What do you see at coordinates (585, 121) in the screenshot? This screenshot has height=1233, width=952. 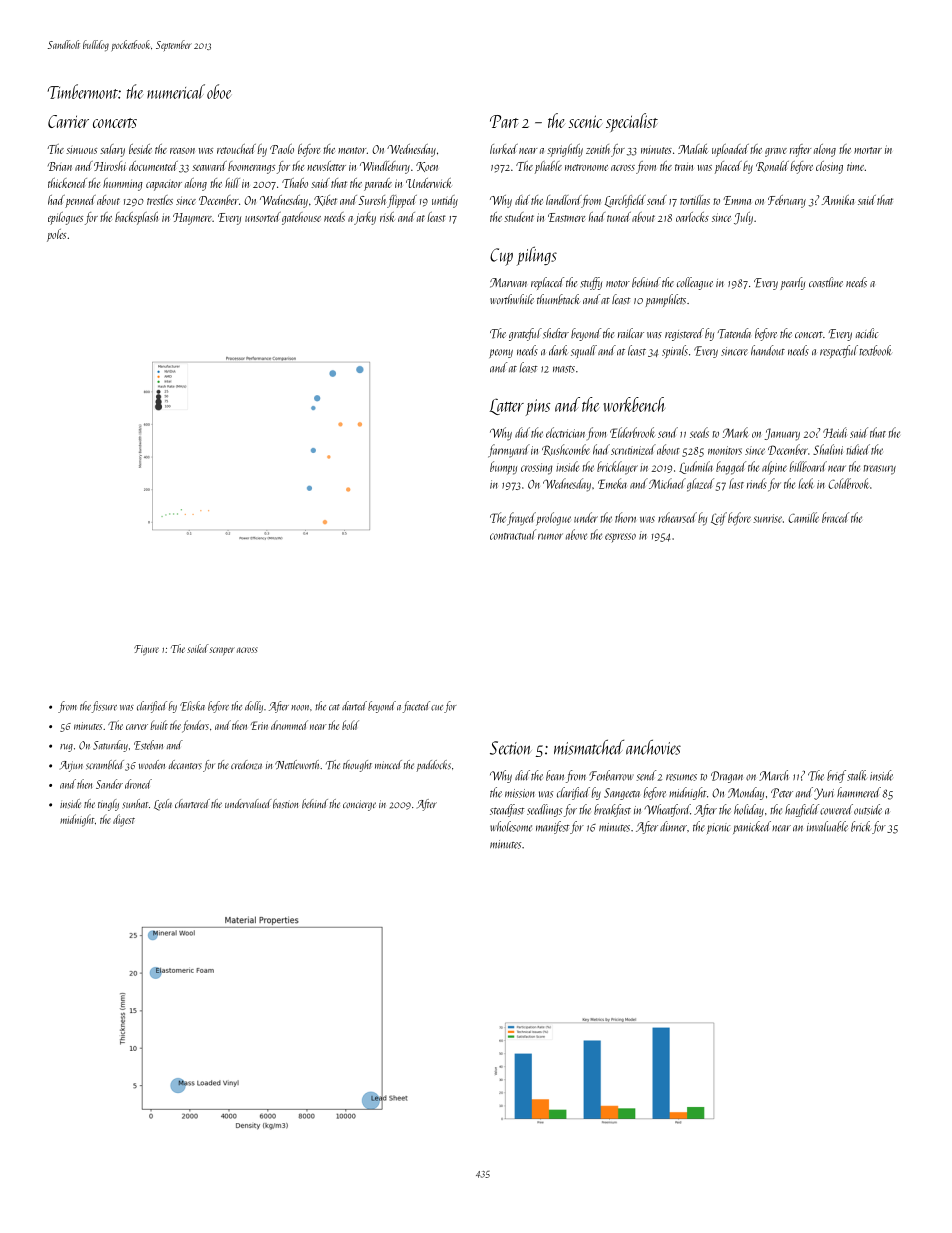 I see `scenic` at bounding box center [585, 121].
